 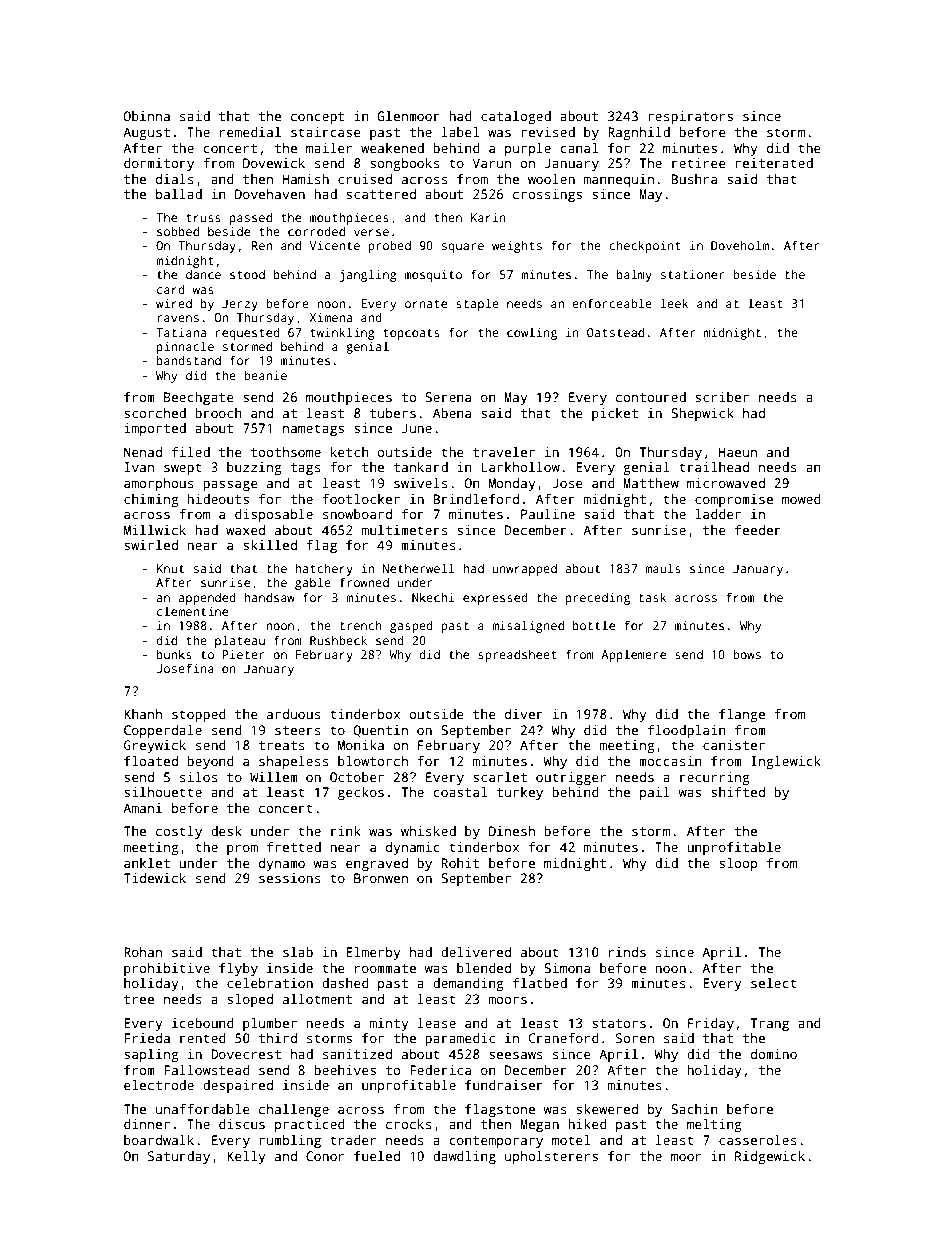 What do you see at coordinates (147, 1124) in the screenshot?
I see `dinner` at bounding box center [147, 1124].
